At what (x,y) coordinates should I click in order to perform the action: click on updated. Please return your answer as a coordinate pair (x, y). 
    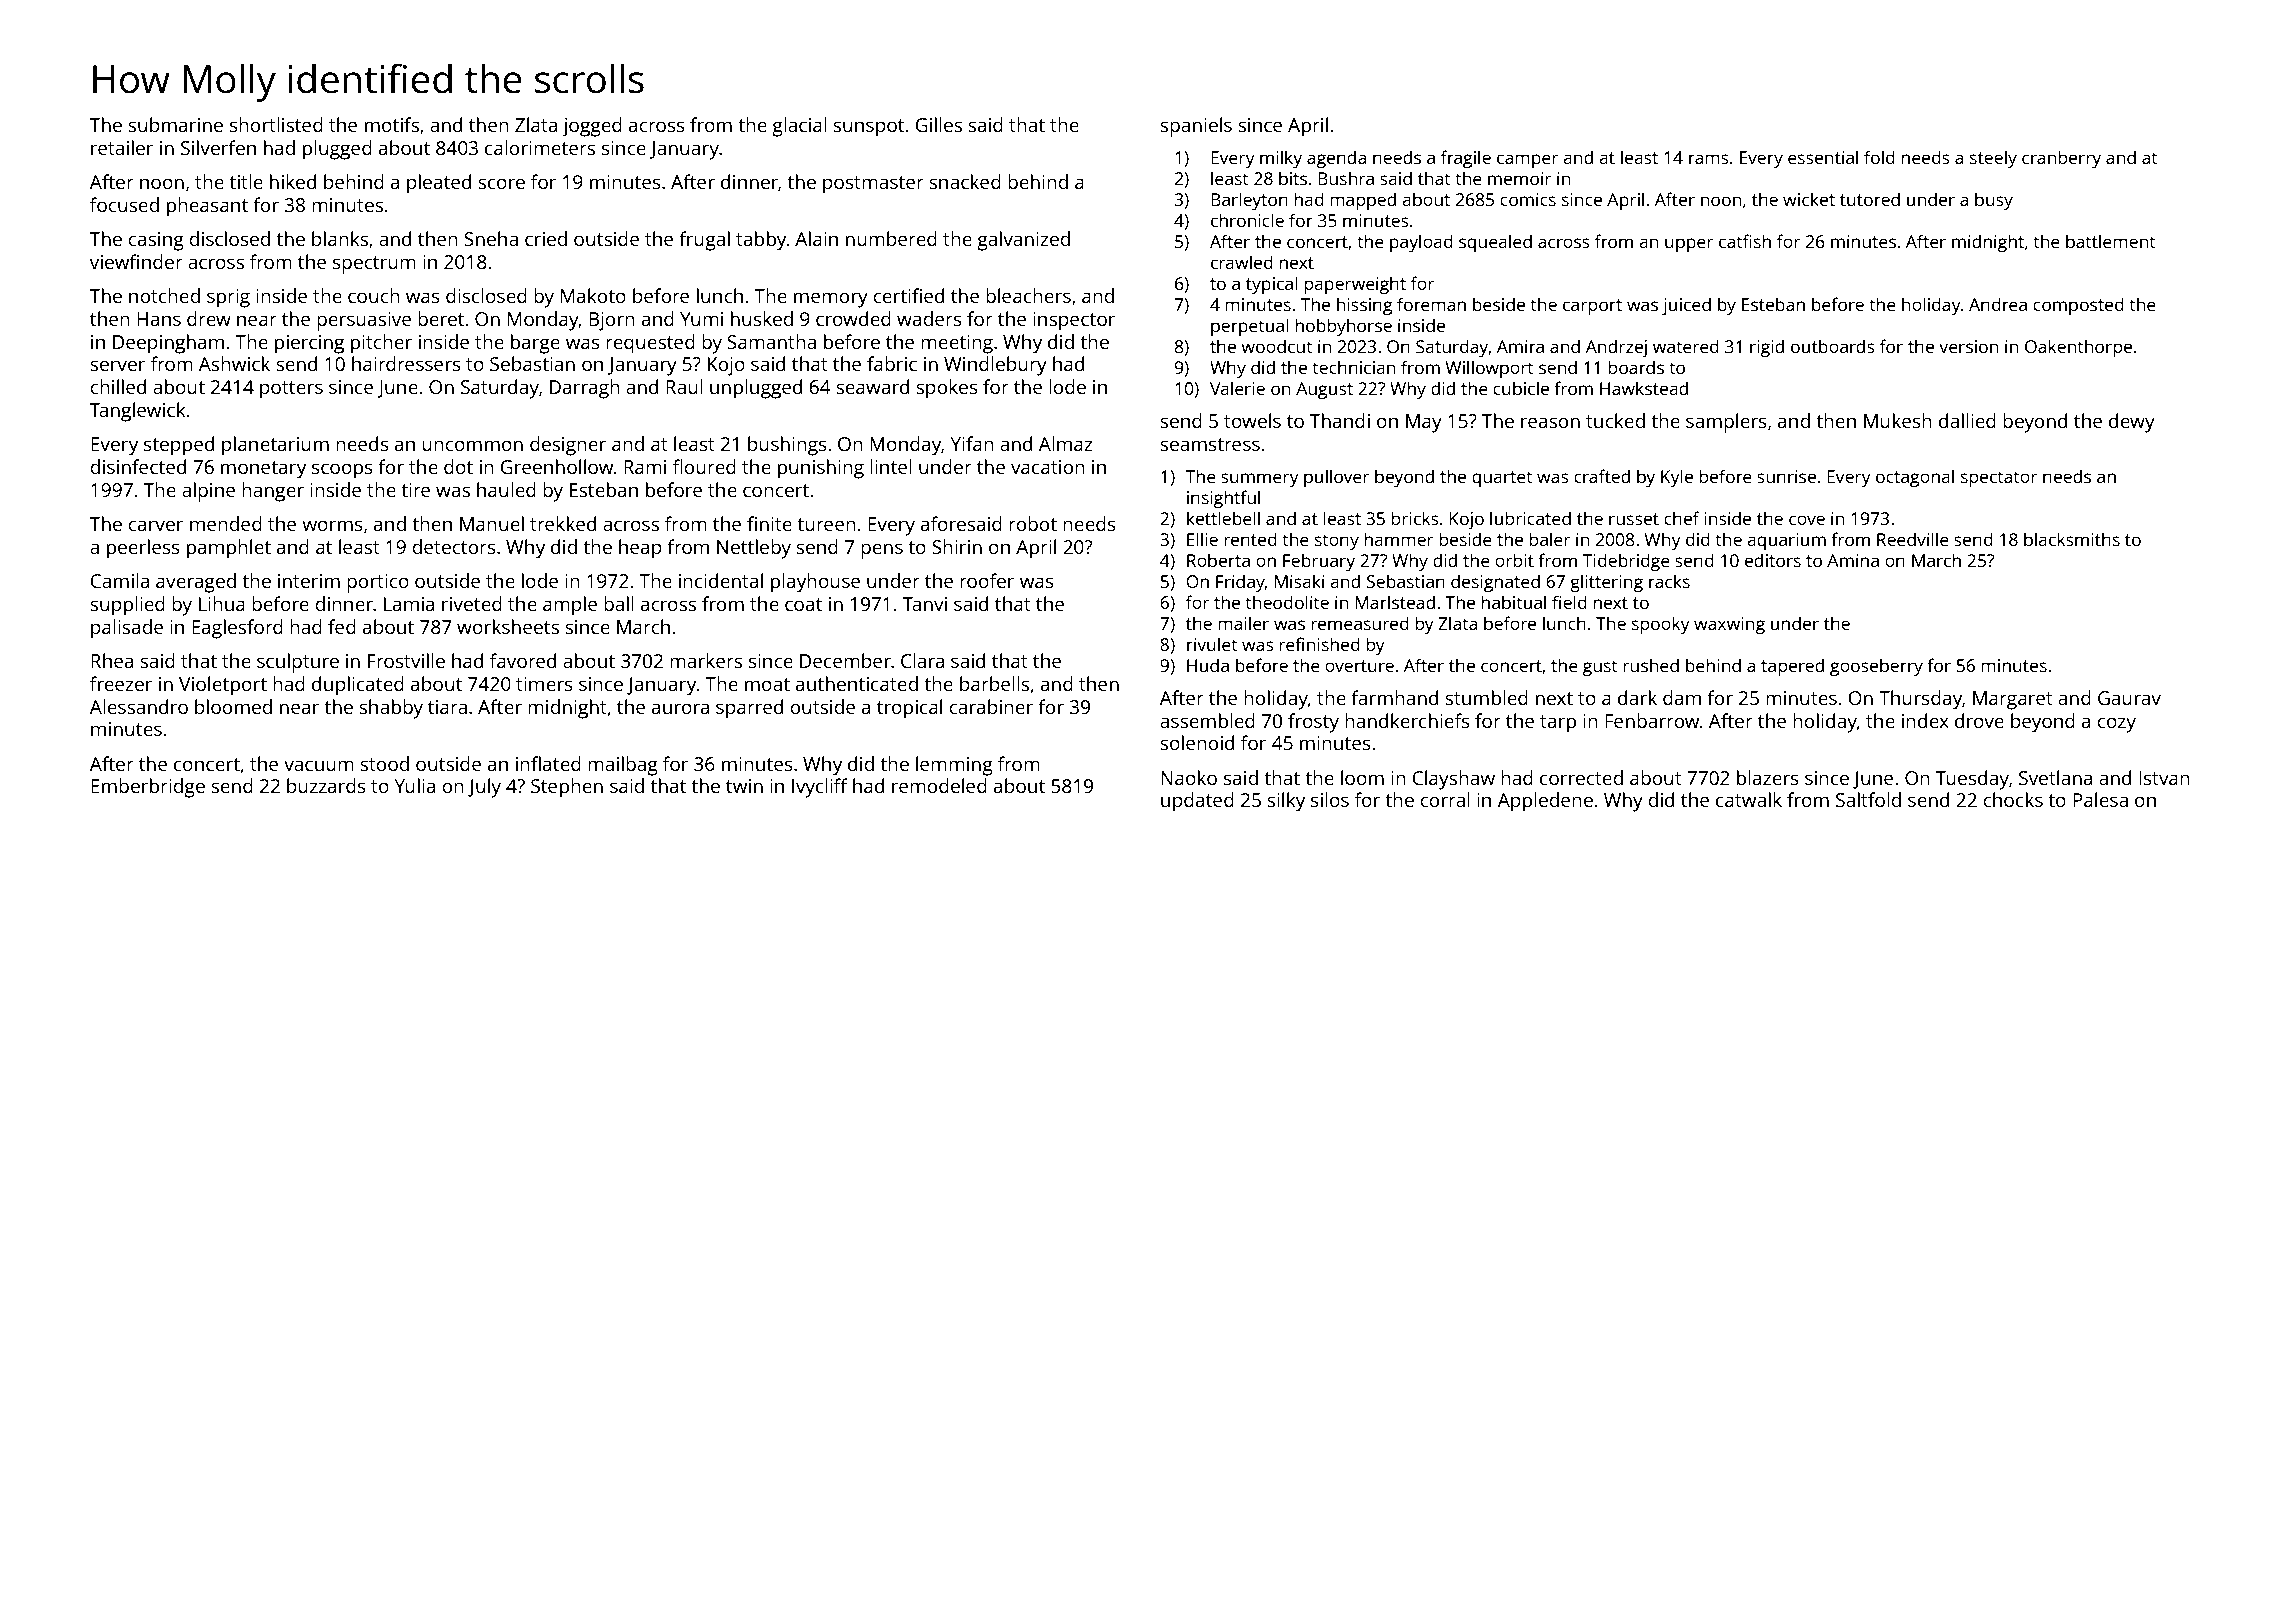
    Looking at the image, I should click on (1197, 802).
